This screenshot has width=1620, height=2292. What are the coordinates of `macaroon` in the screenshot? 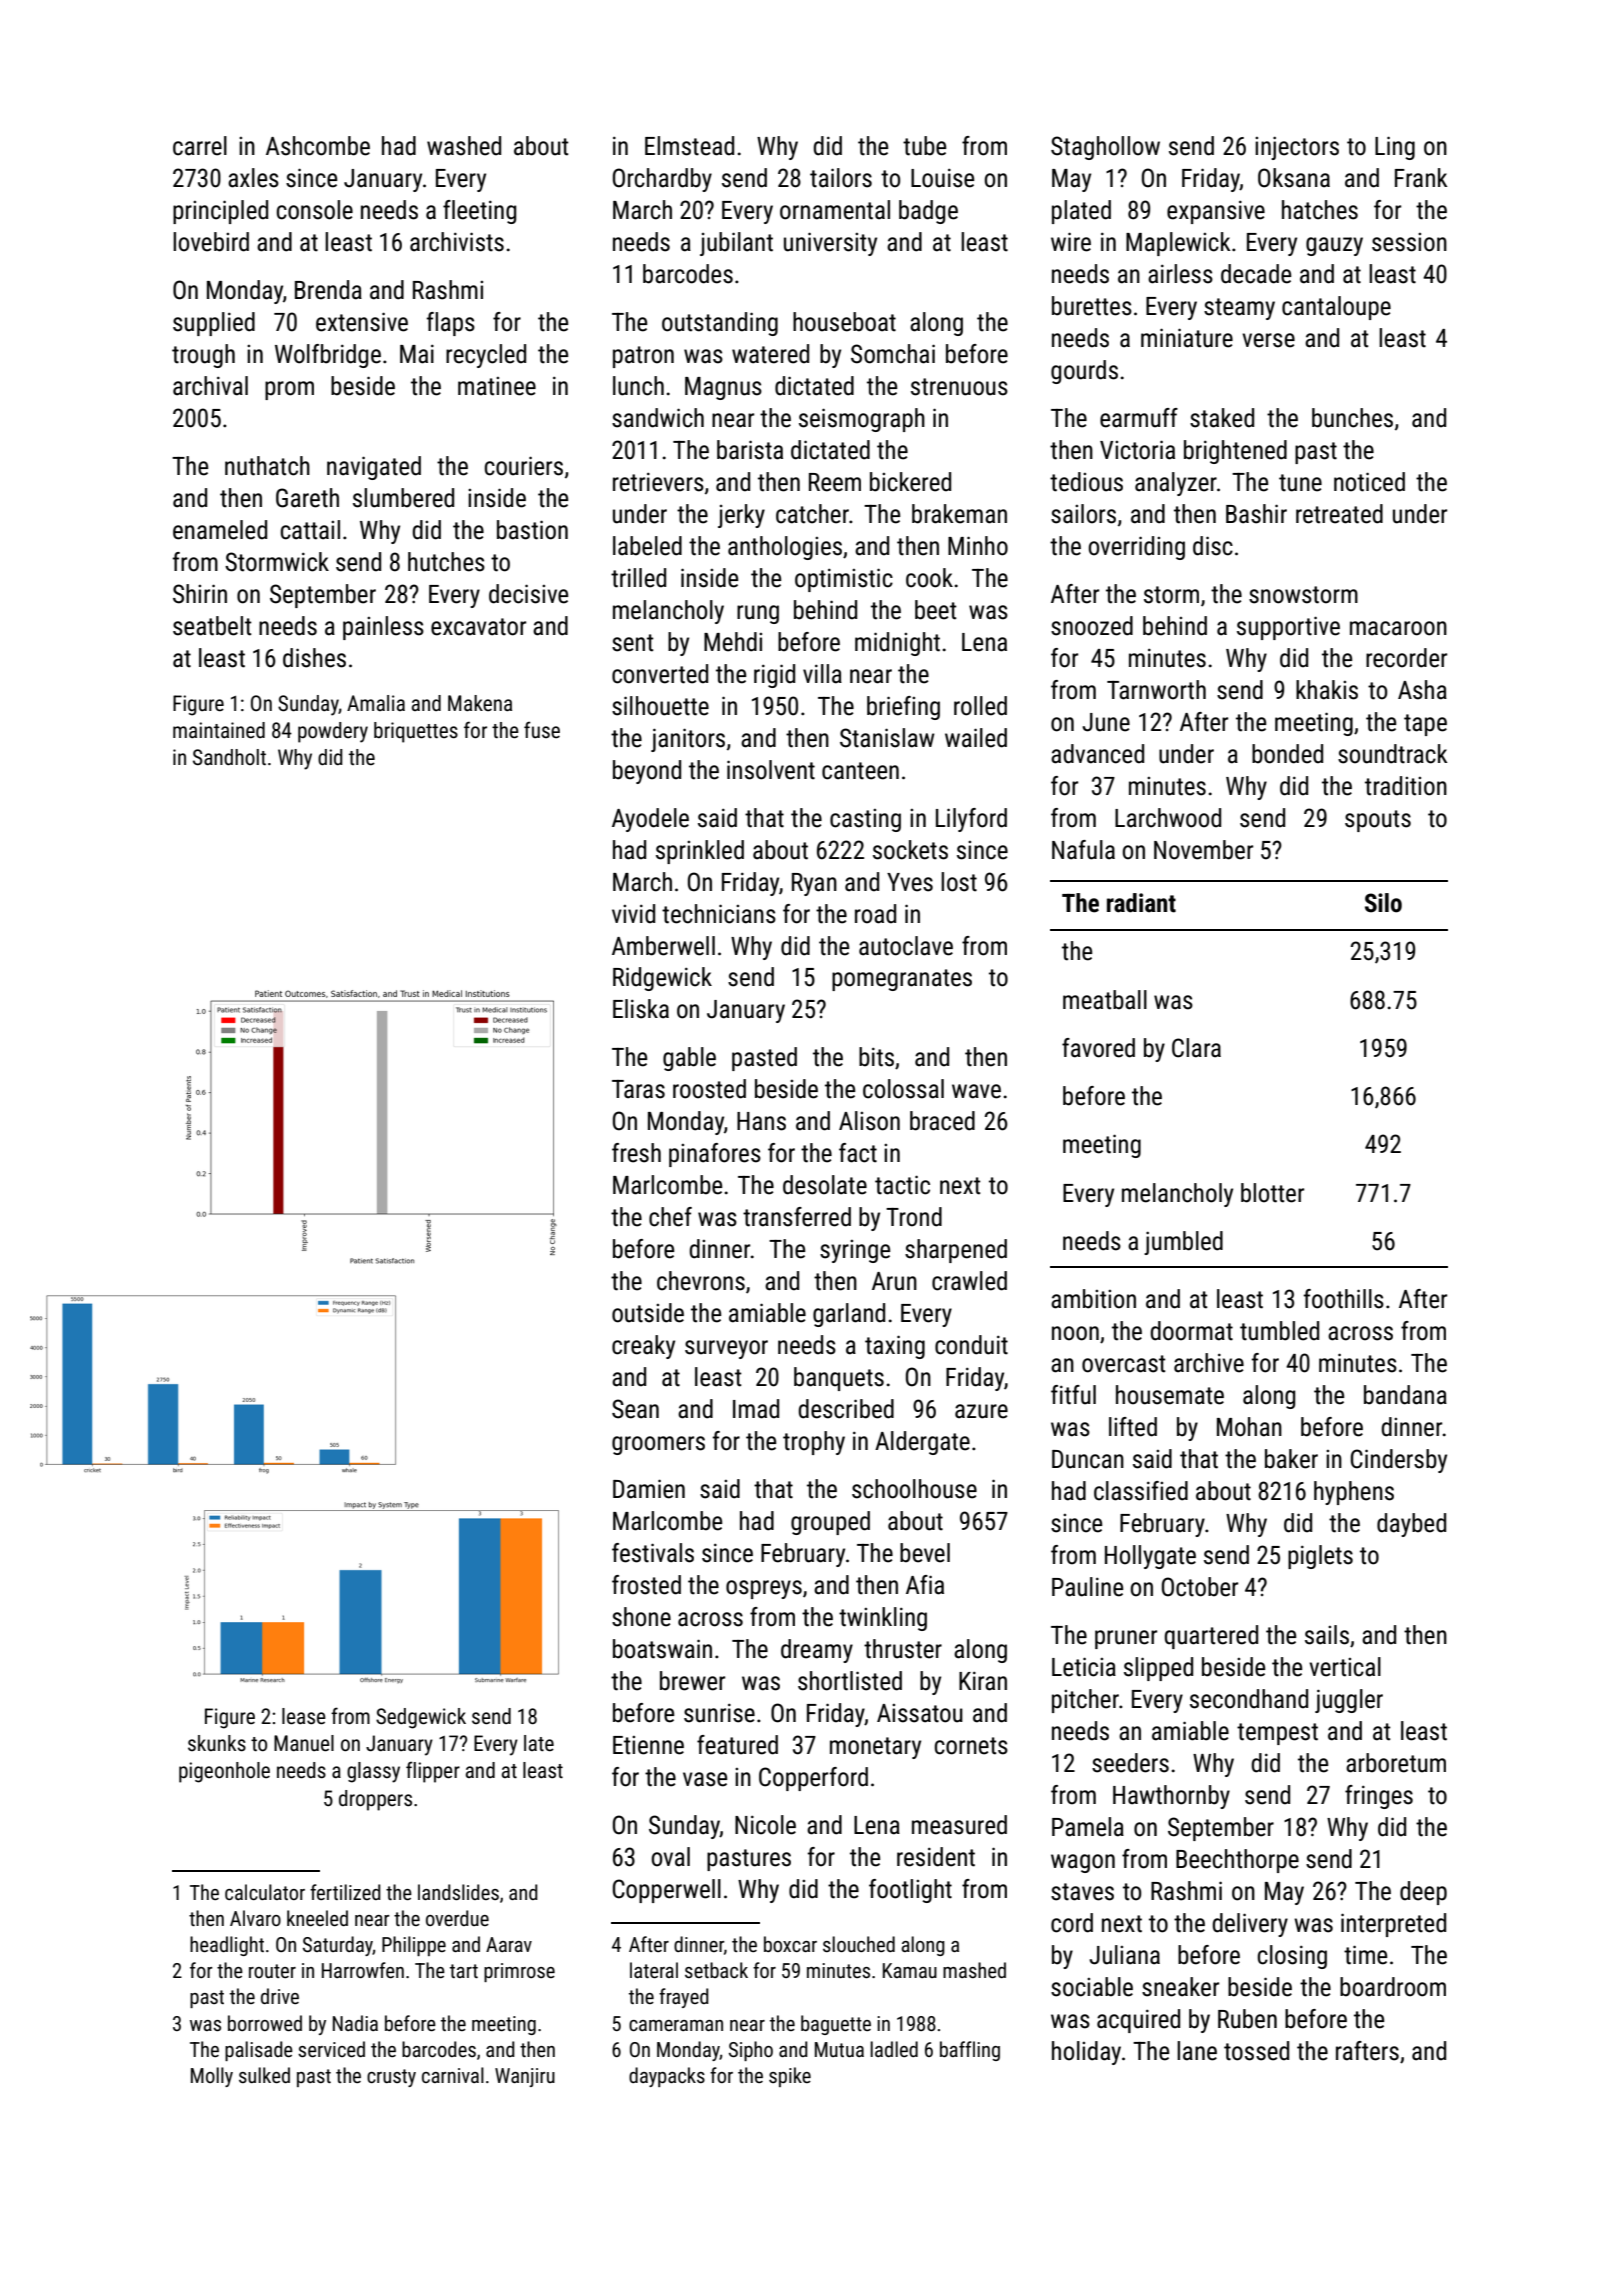 It's located at (1398, 628).
